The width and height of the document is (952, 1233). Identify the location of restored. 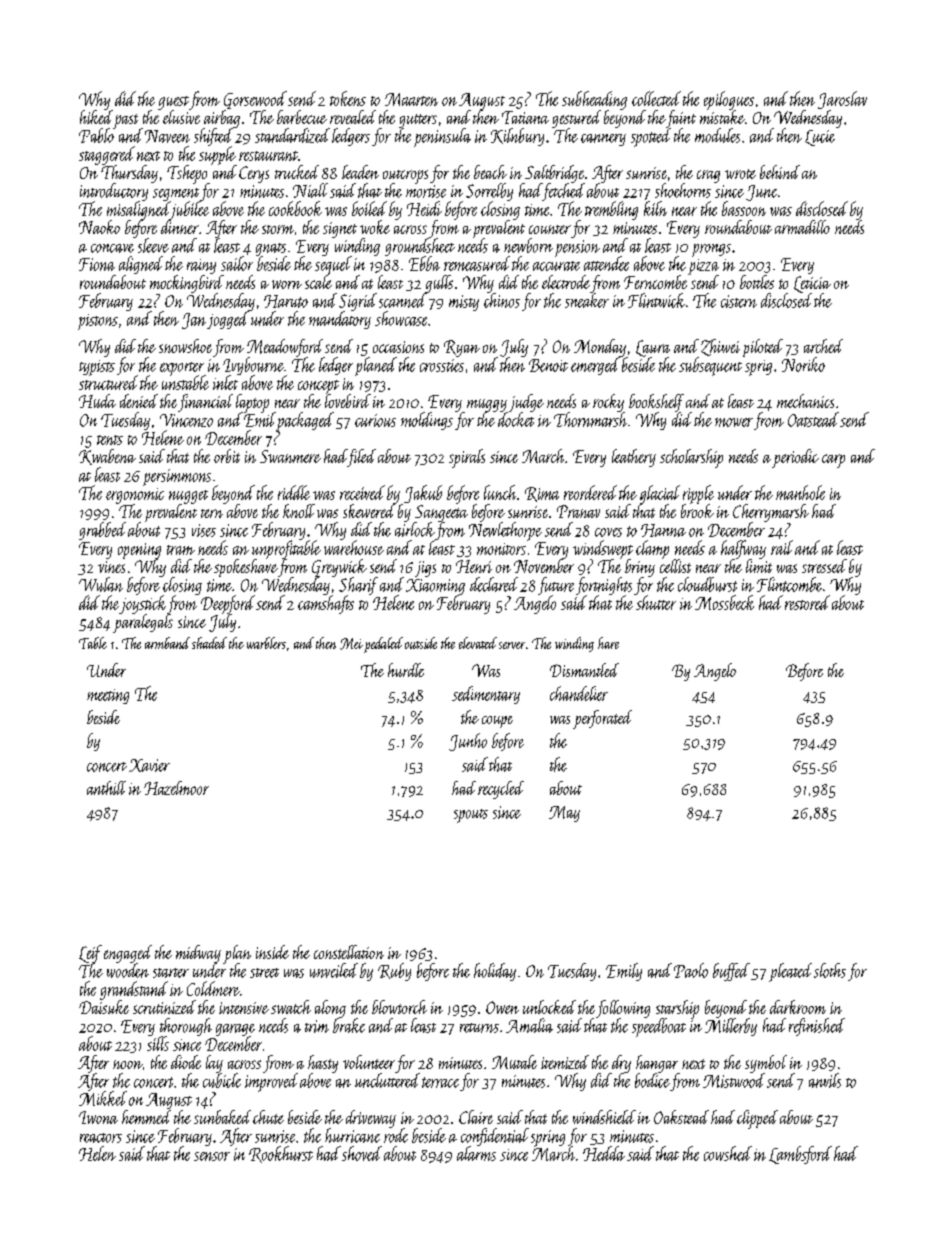
(807, 602).
